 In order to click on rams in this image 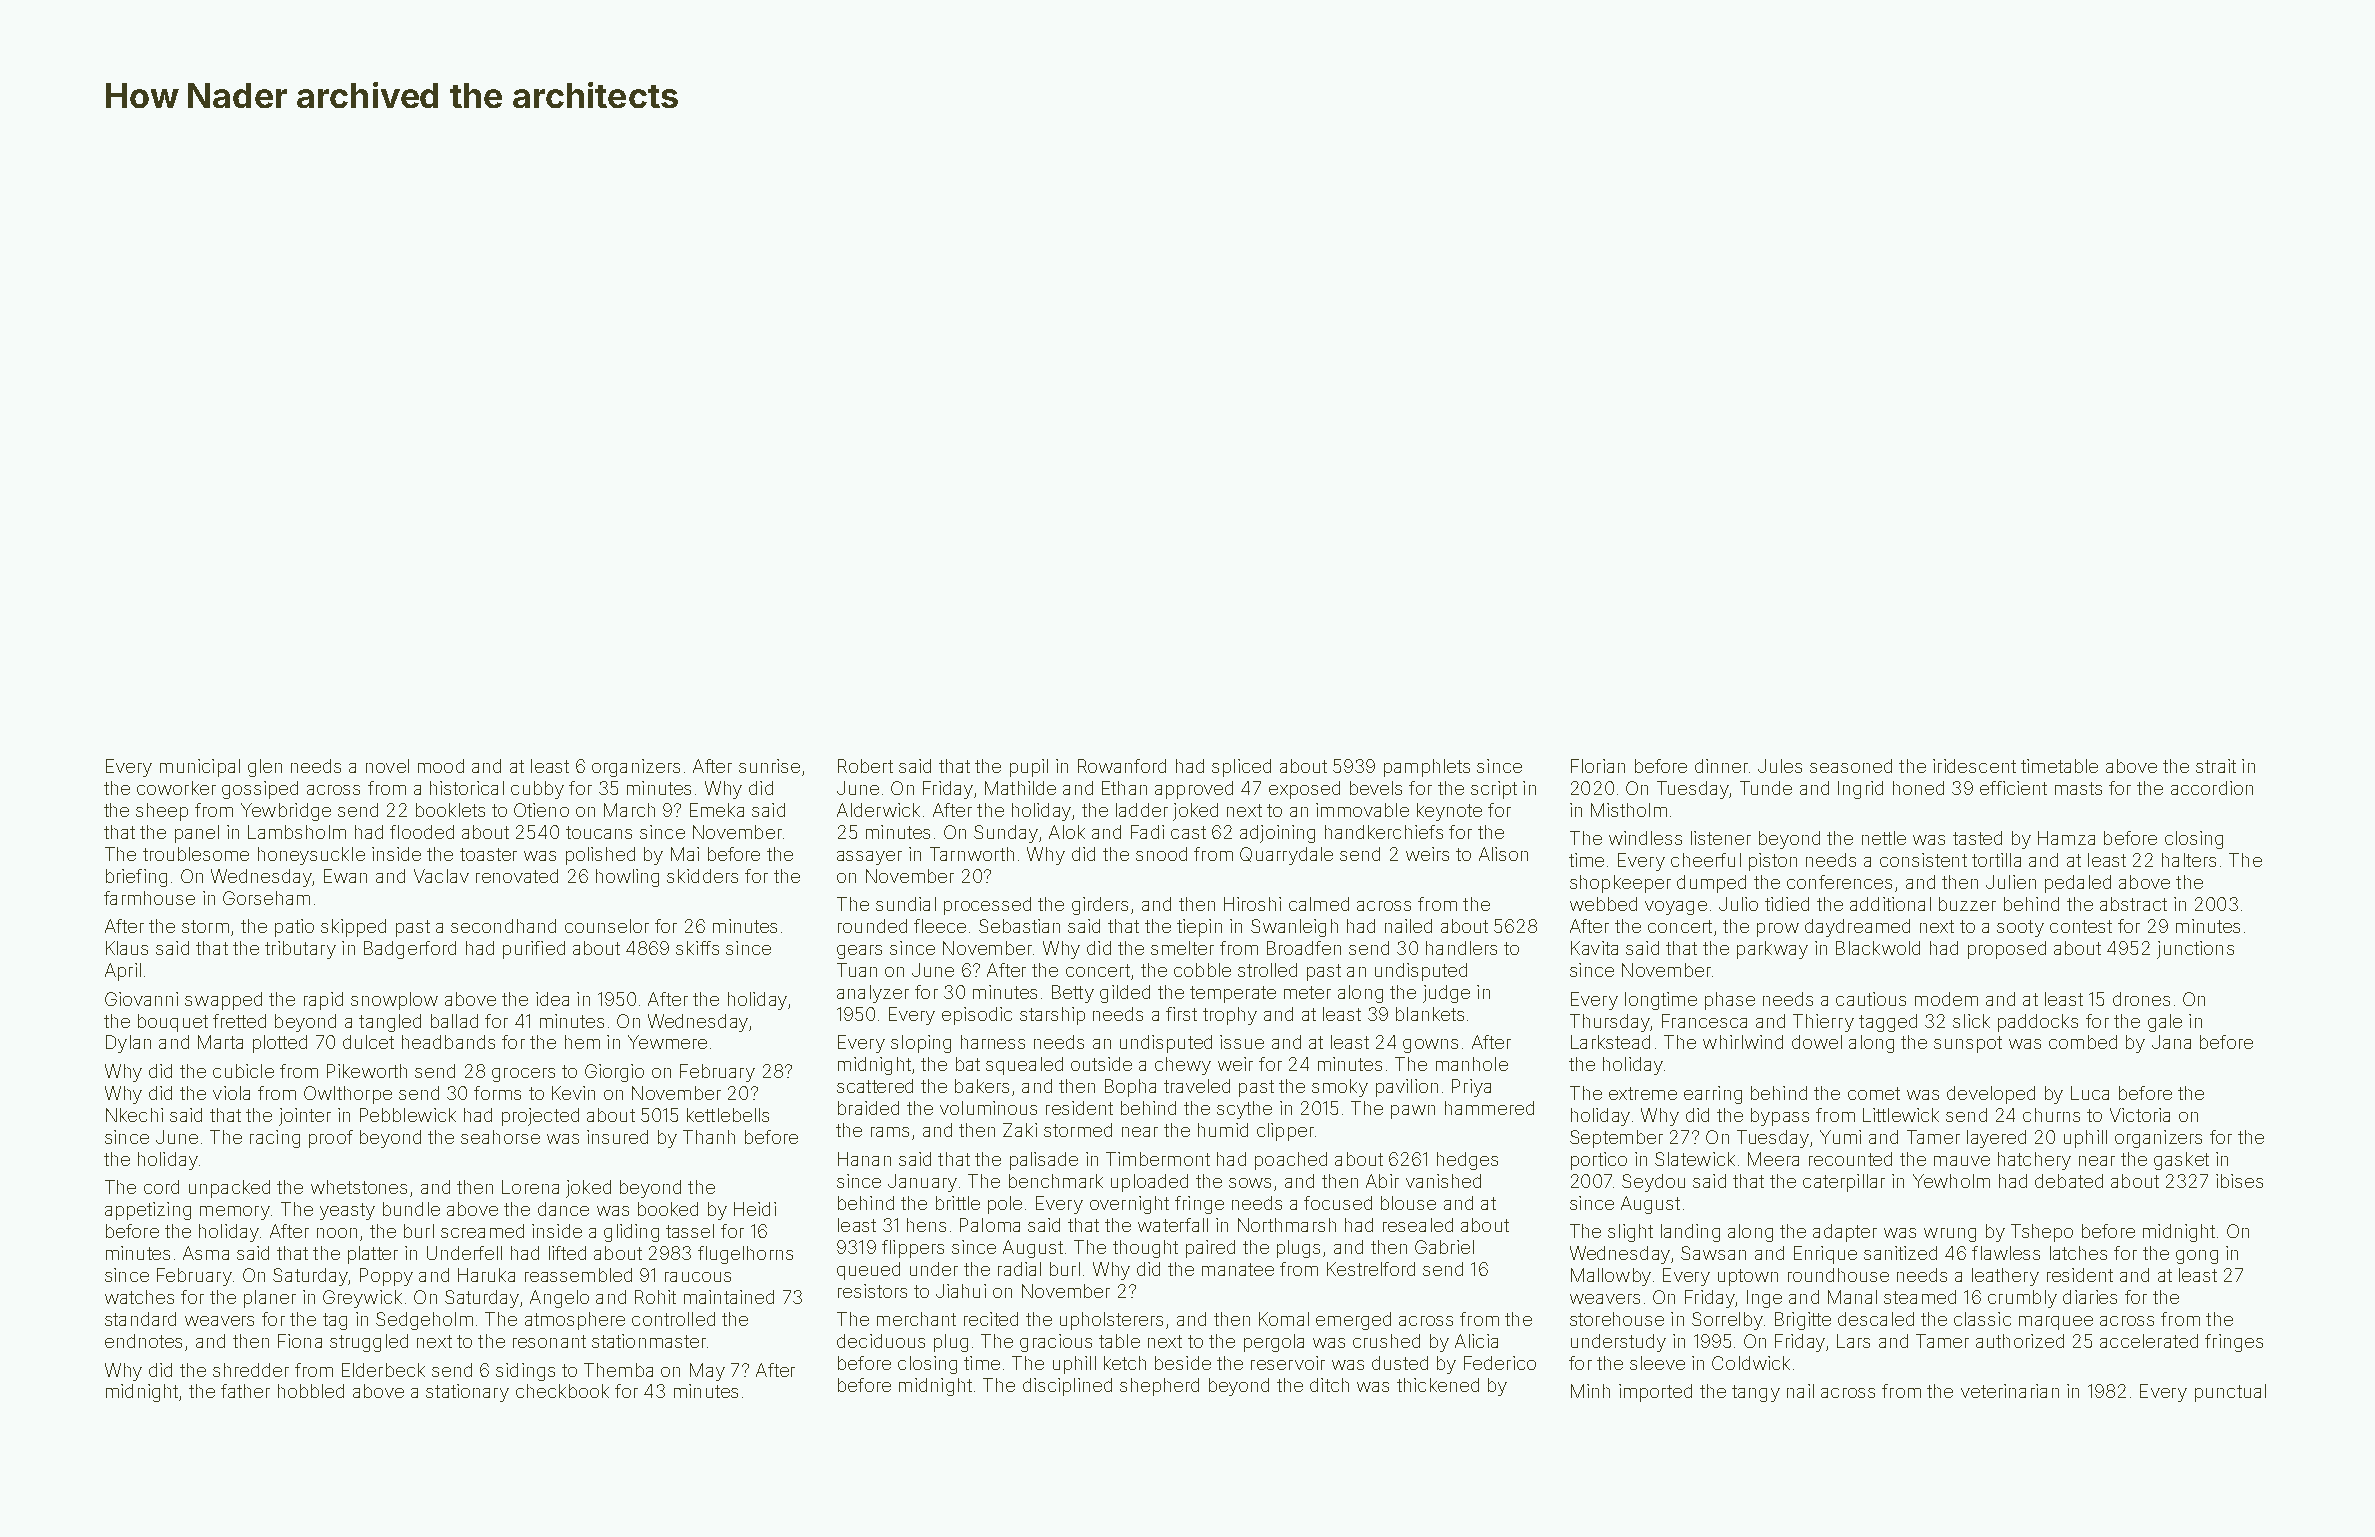, I will do `click(890, 1132)`.
